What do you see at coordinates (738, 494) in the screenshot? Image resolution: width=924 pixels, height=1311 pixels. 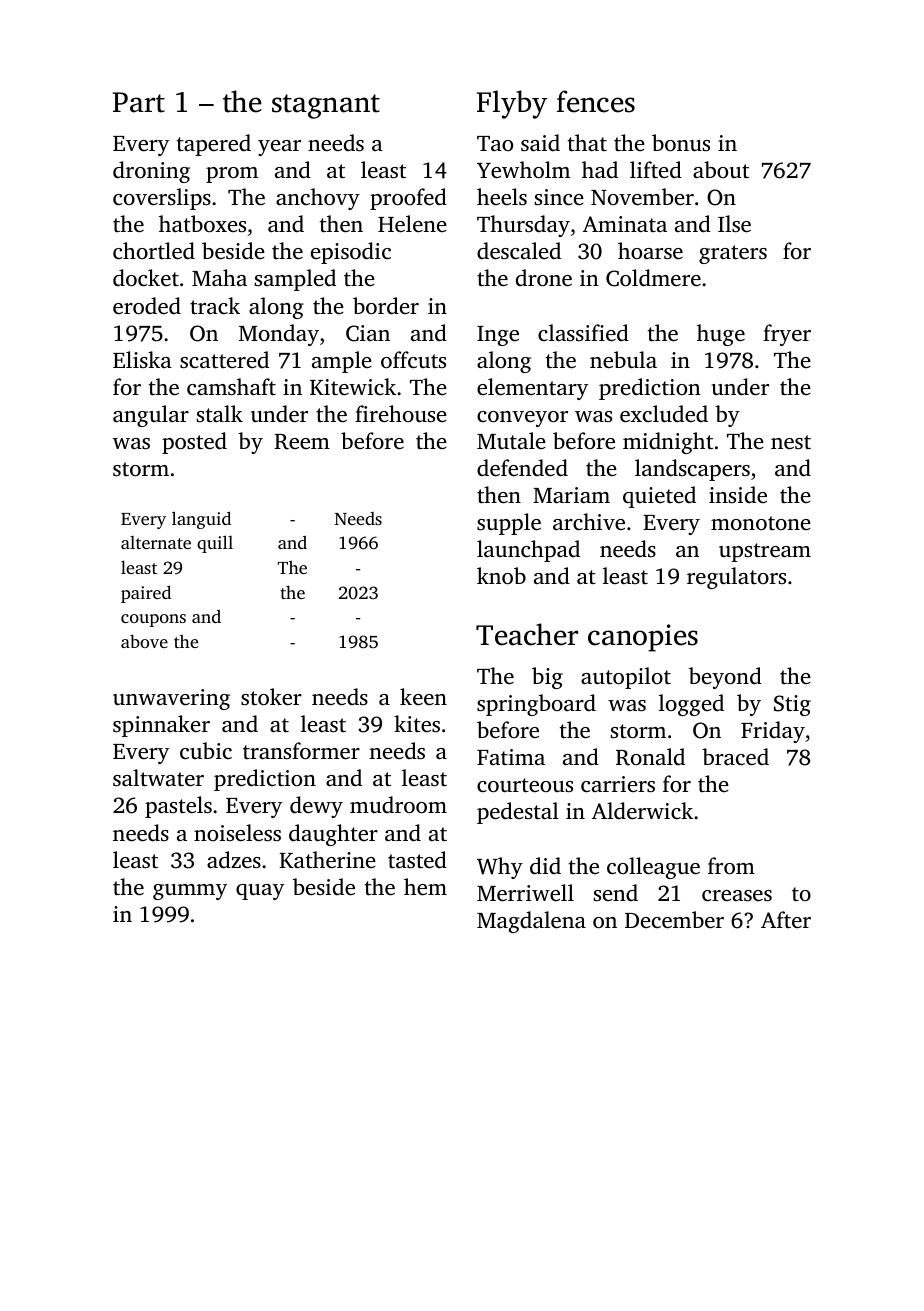 I see `inside` at bounding box center [738, 494].
